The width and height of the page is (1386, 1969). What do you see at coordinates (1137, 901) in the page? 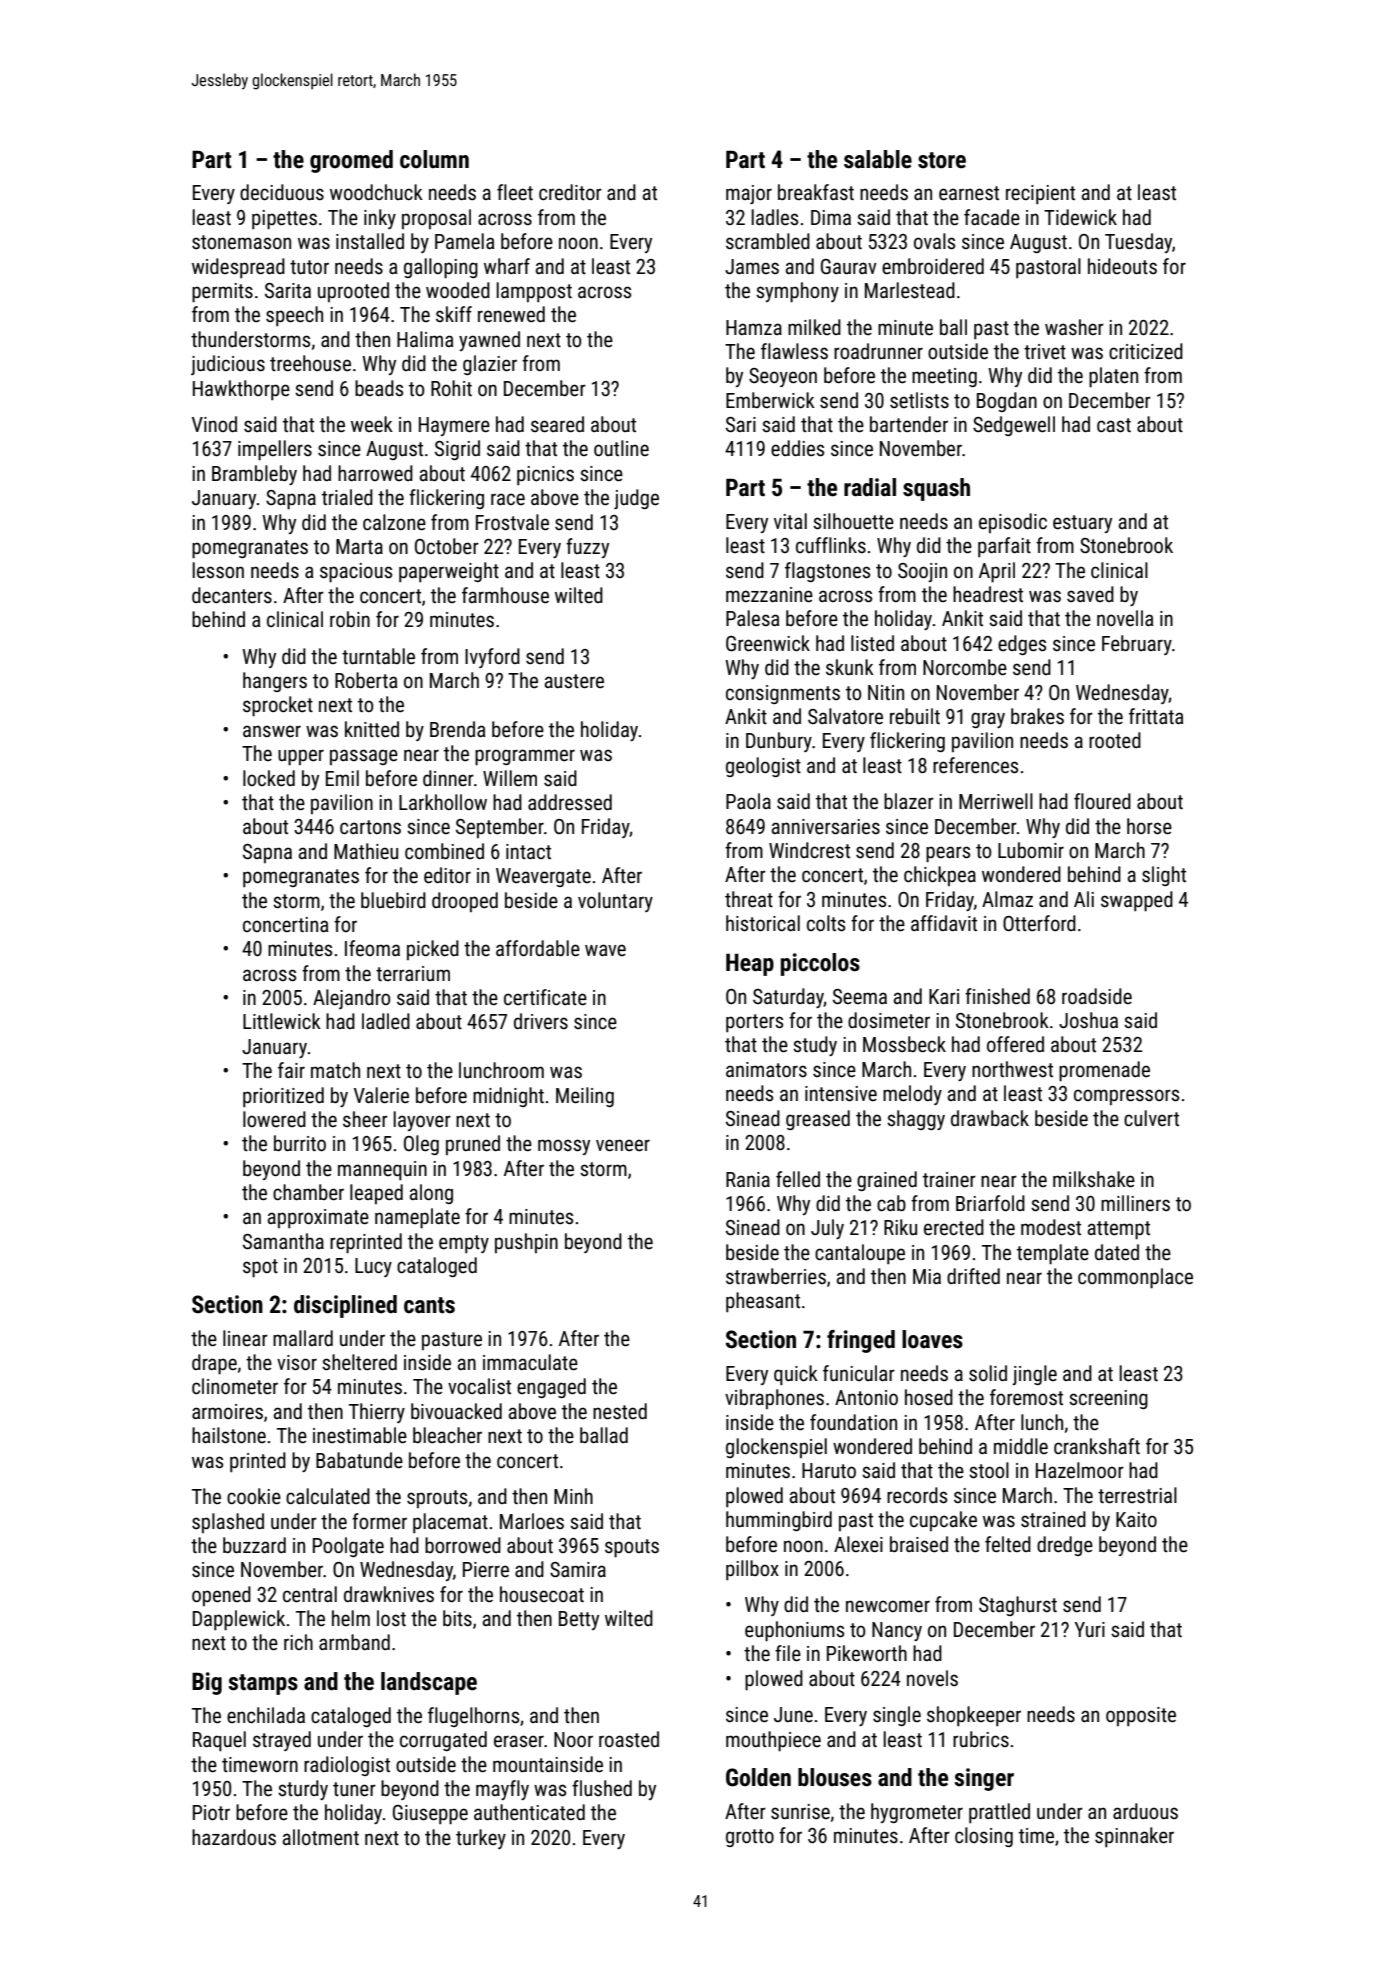
I see `swapped` at bounding box center [1137, 901].
